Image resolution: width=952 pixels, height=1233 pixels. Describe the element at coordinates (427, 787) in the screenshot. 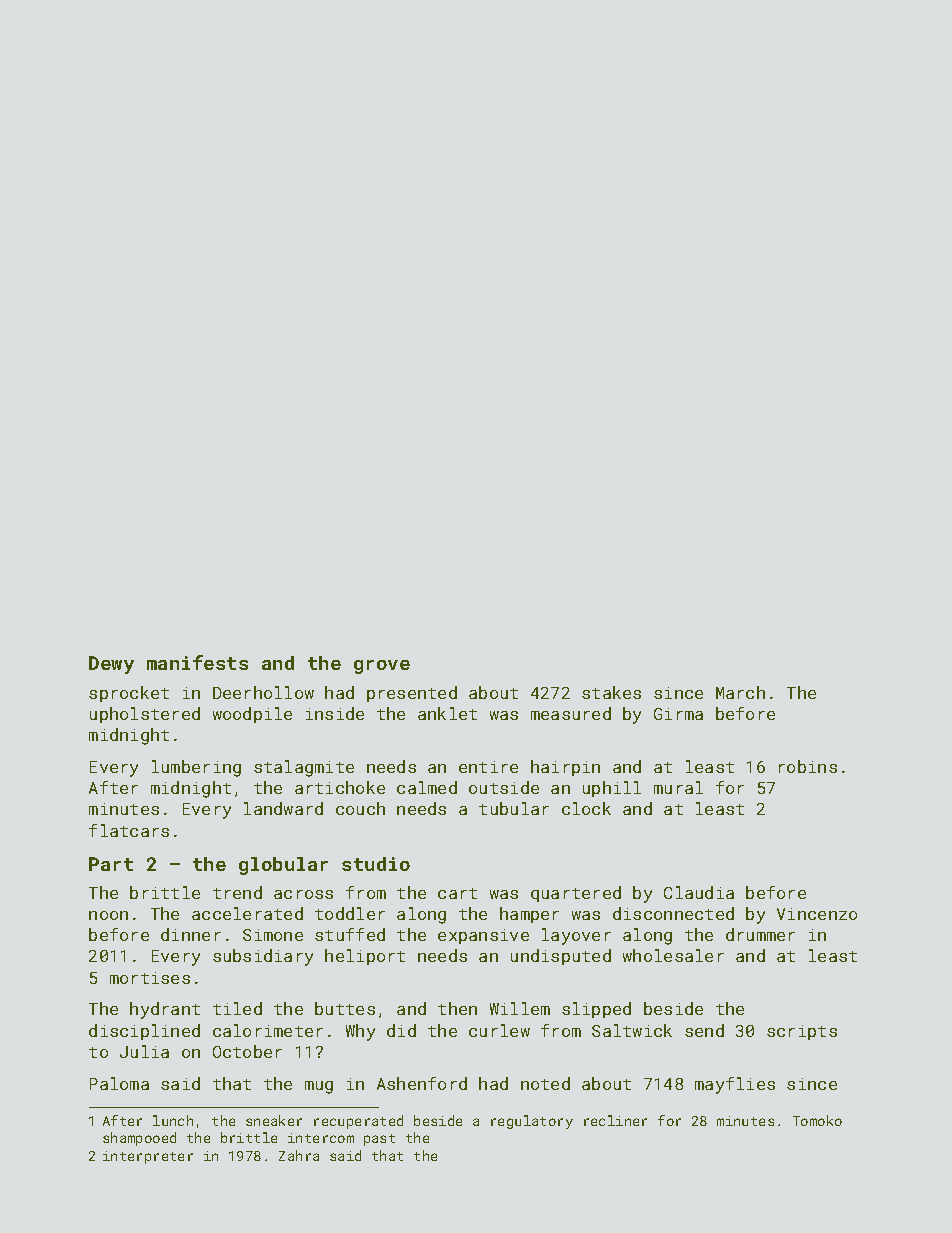

I see `calmed` at that location.
